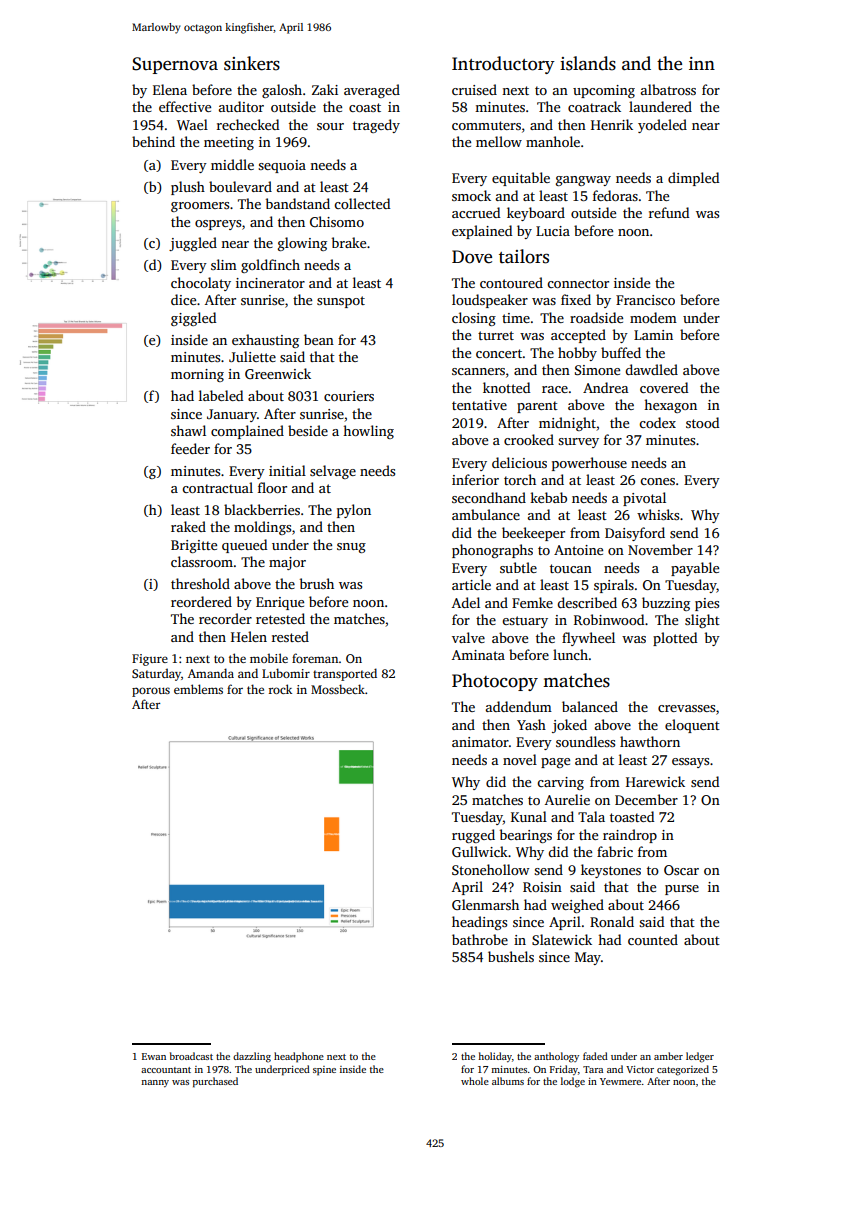 This screenshot has height=1208, width=852. Describe the element at coordinates (324, 1071) in the screenshot. I see `spine` at that location.
